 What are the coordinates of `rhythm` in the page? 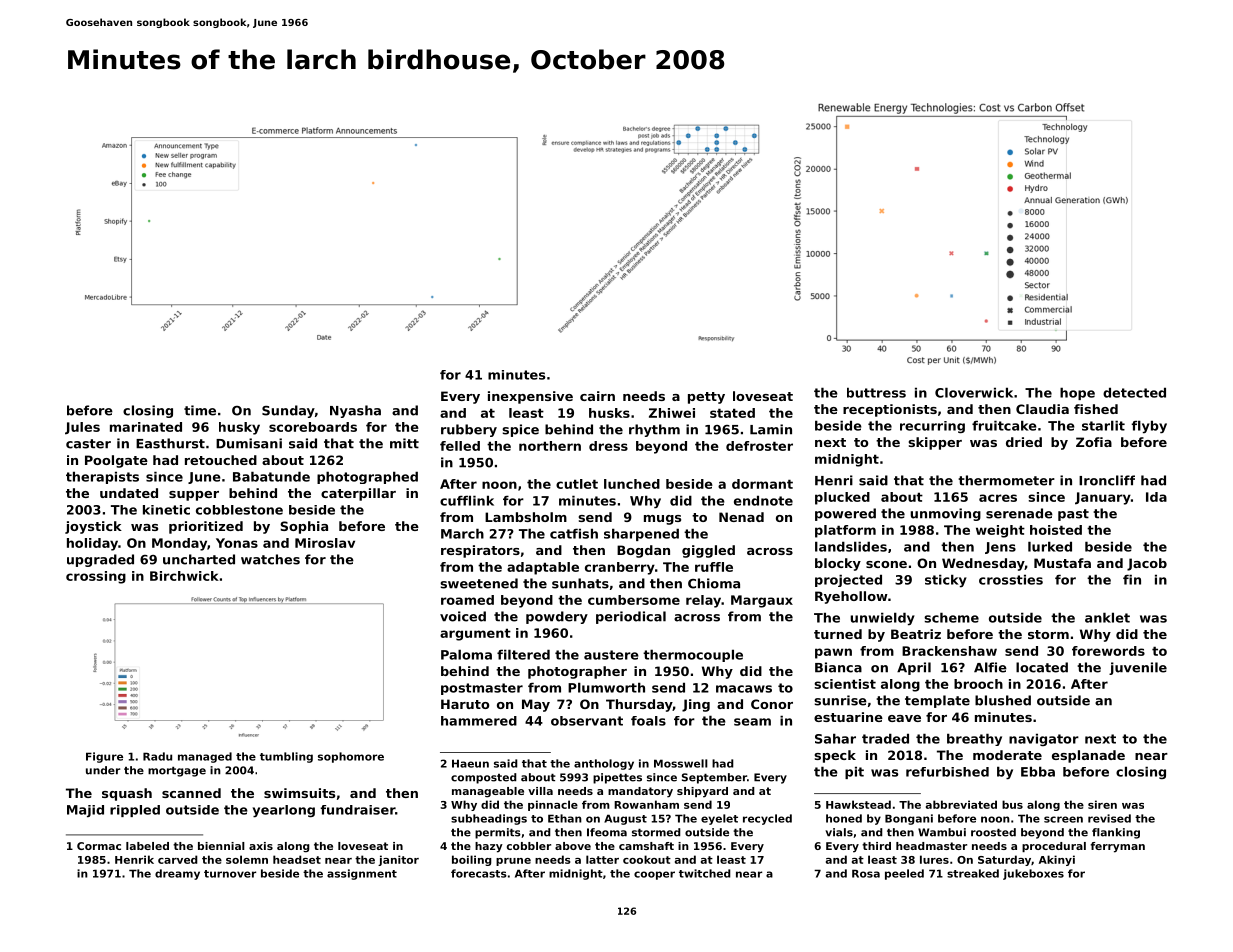 It's located at (654, 430).
